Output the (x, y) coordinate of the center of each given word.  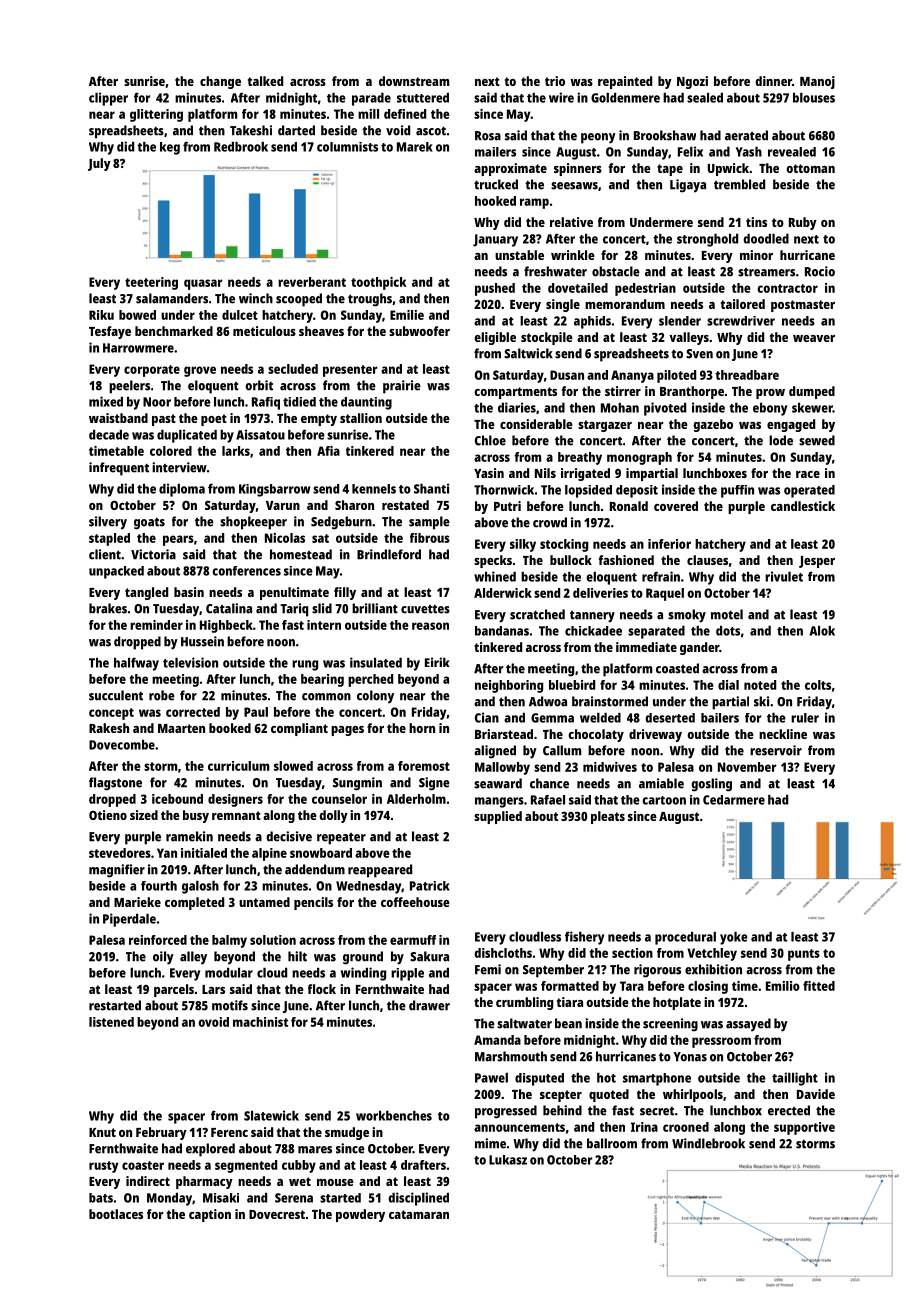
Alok (822, 631)
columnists (347, 147)
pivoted (665, 409)
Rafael (548, 800)
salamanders (172, 298)
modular (229, 973)
